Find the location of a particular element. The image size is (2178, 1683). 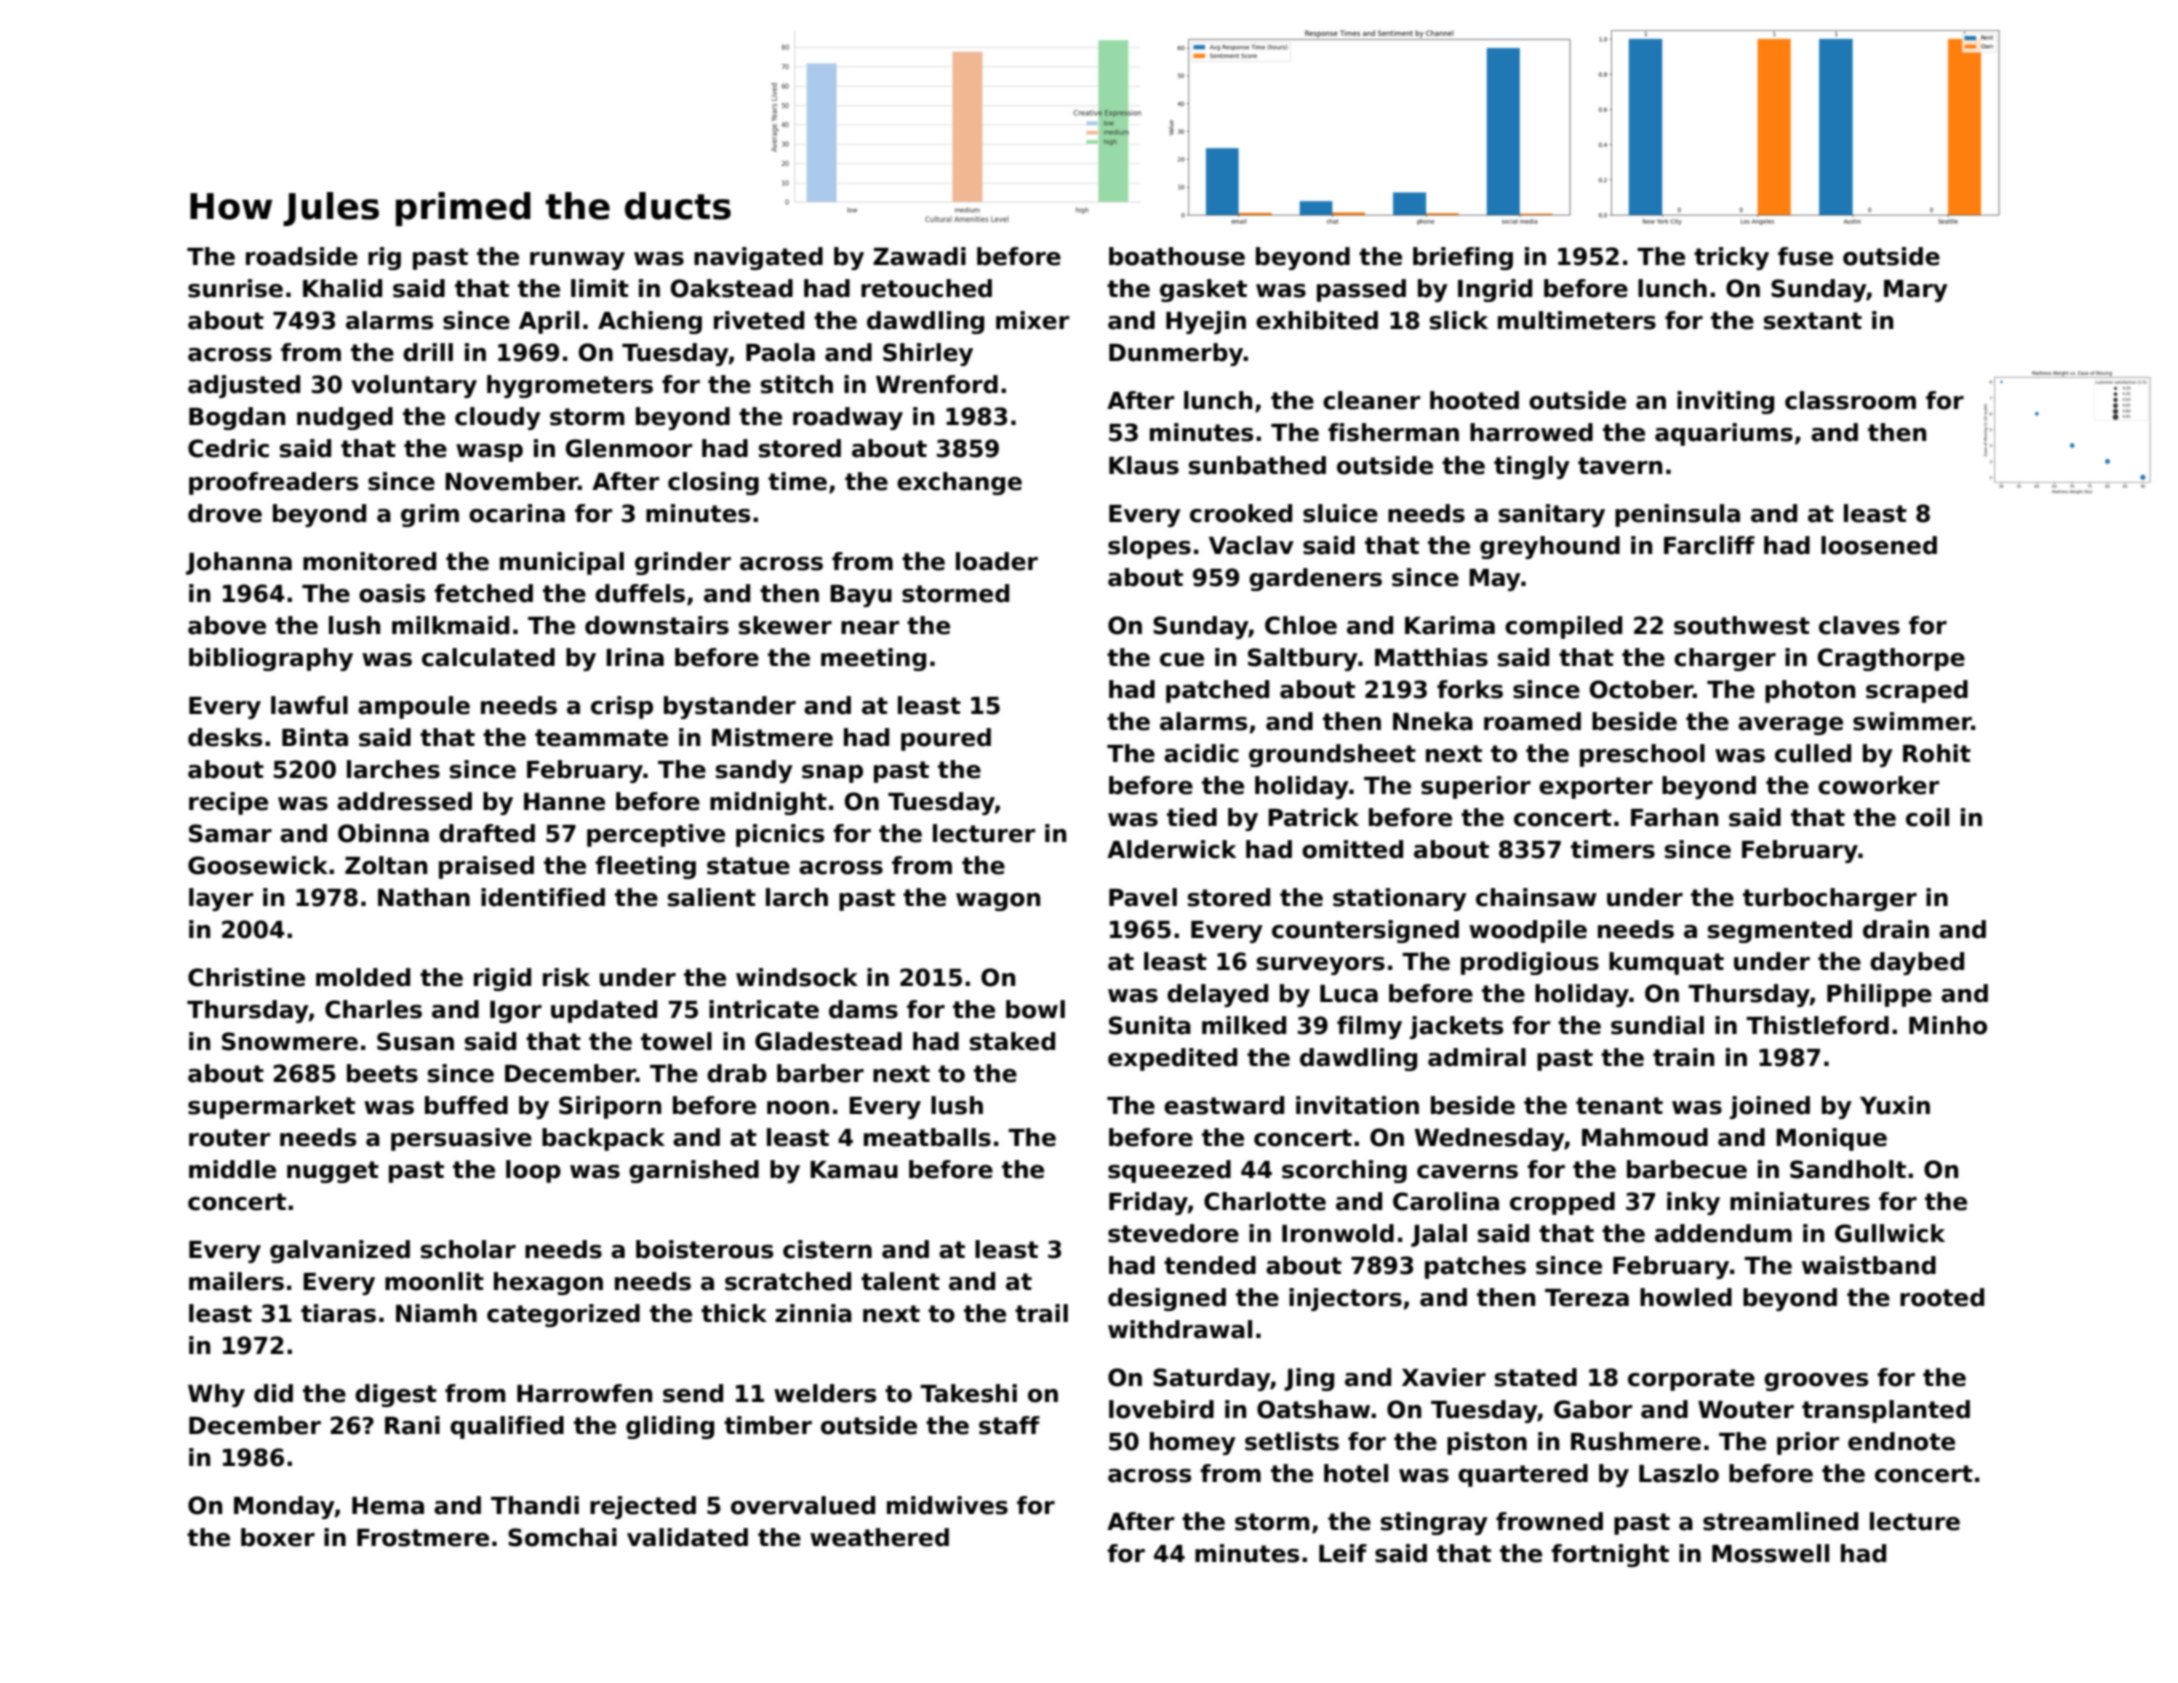

Zawadi is located at coordinates (919, 256).
